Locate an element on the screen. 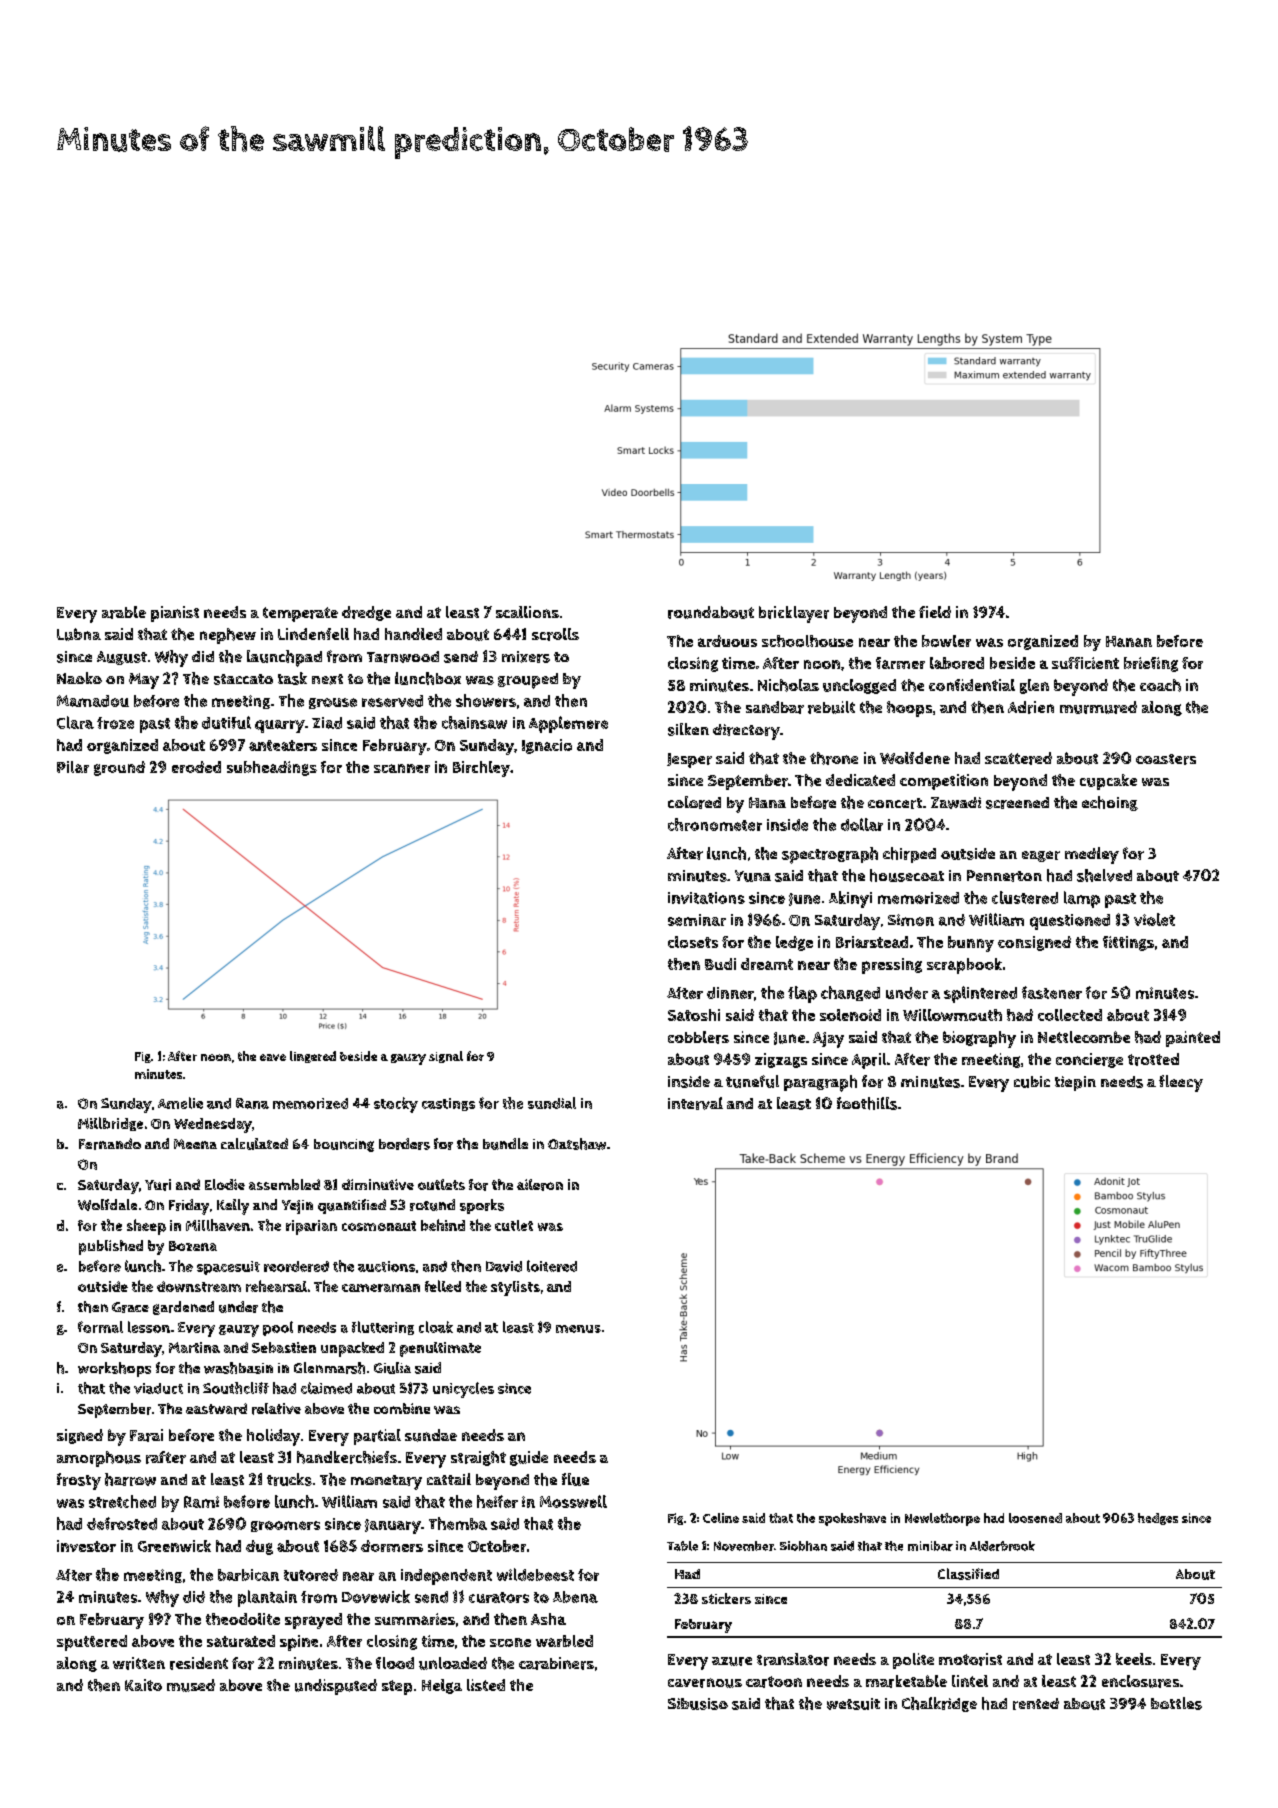  field is located at coordinates (935, 612).
